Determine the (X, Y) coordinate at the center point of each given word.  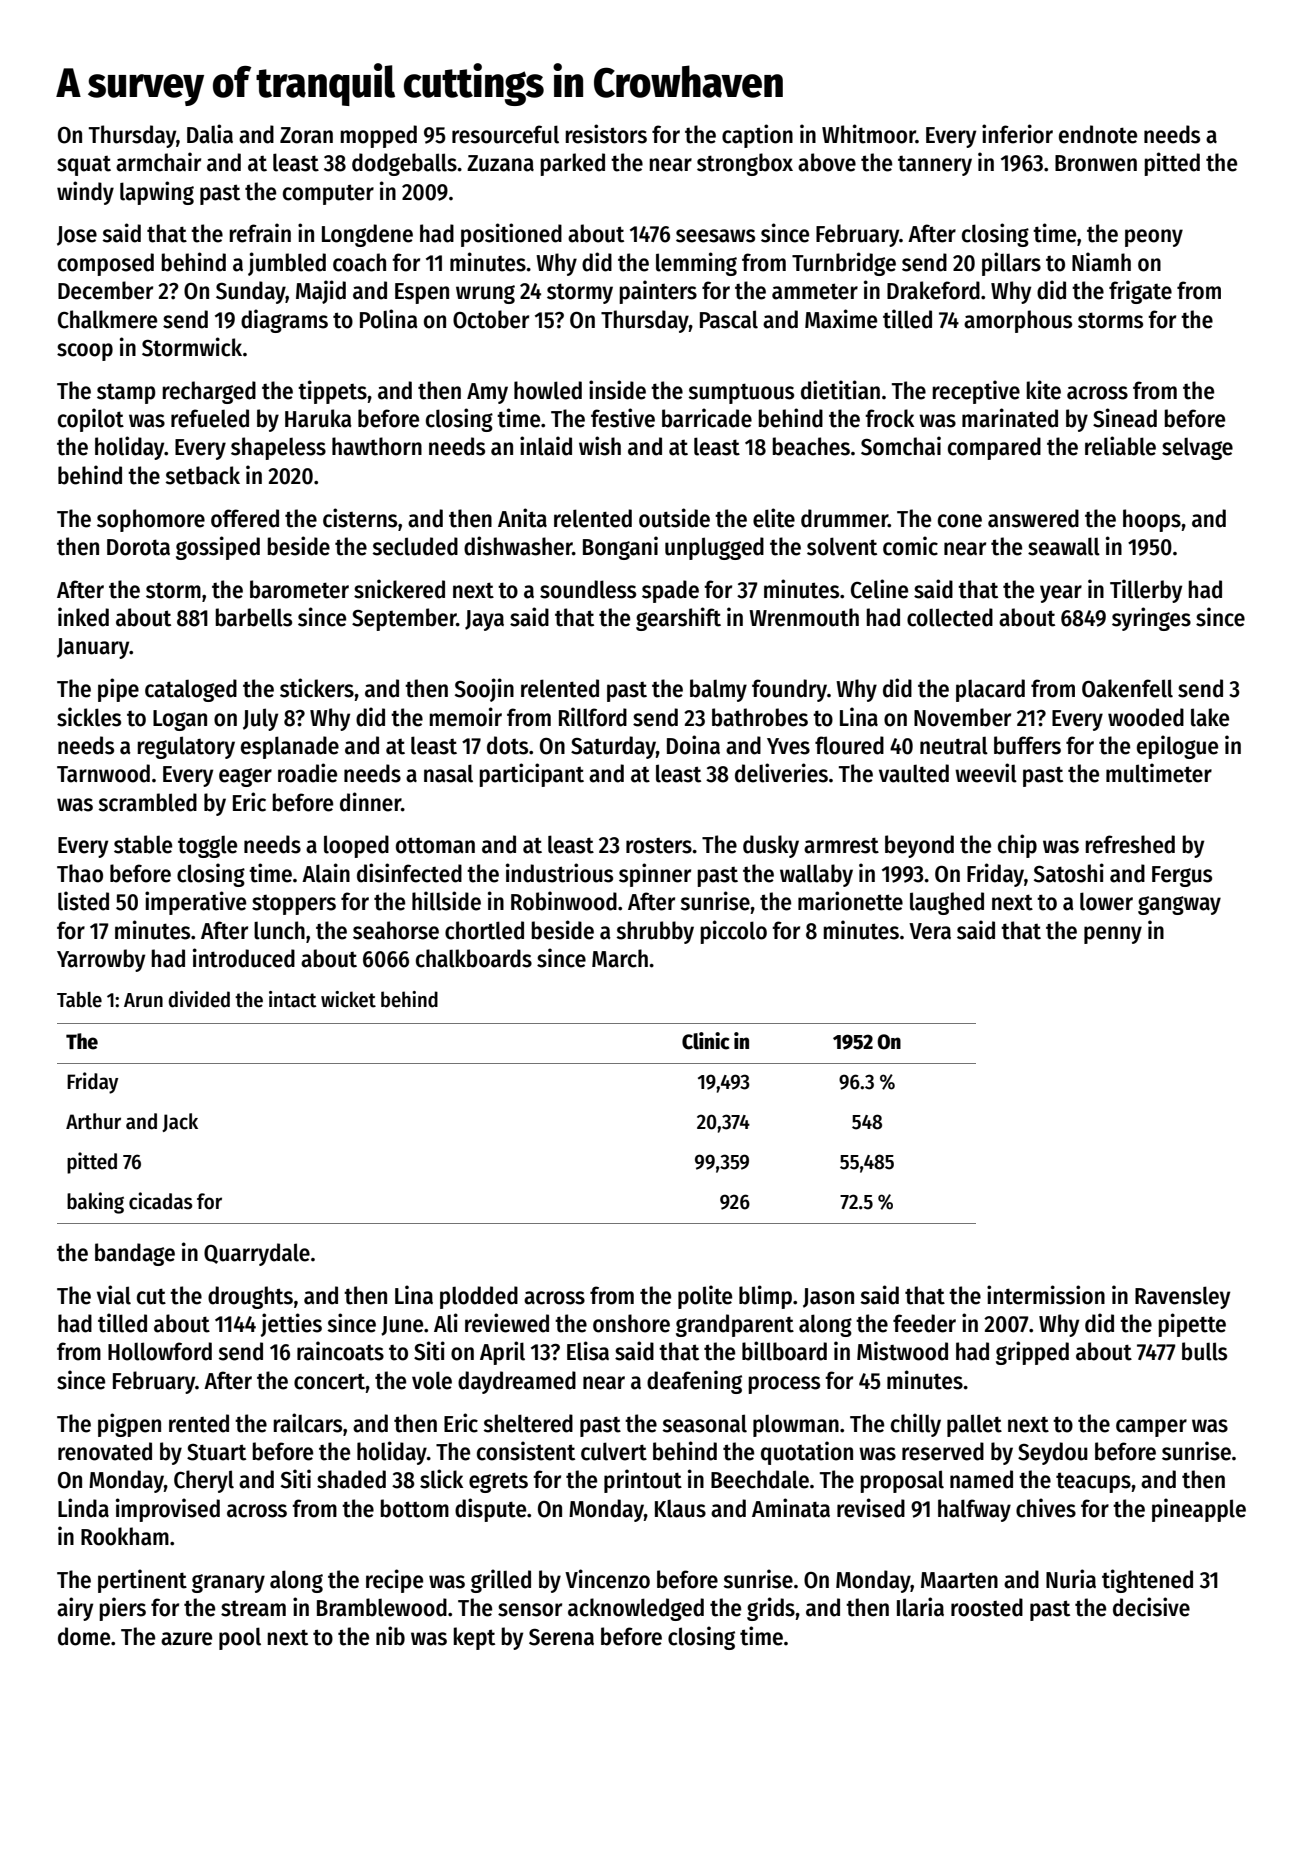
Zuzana (500, 163)
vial (114, 1295)
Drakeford (933, 290)
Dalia (210, 134)
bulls (1204, 1351)
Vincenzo (607, 1579)
